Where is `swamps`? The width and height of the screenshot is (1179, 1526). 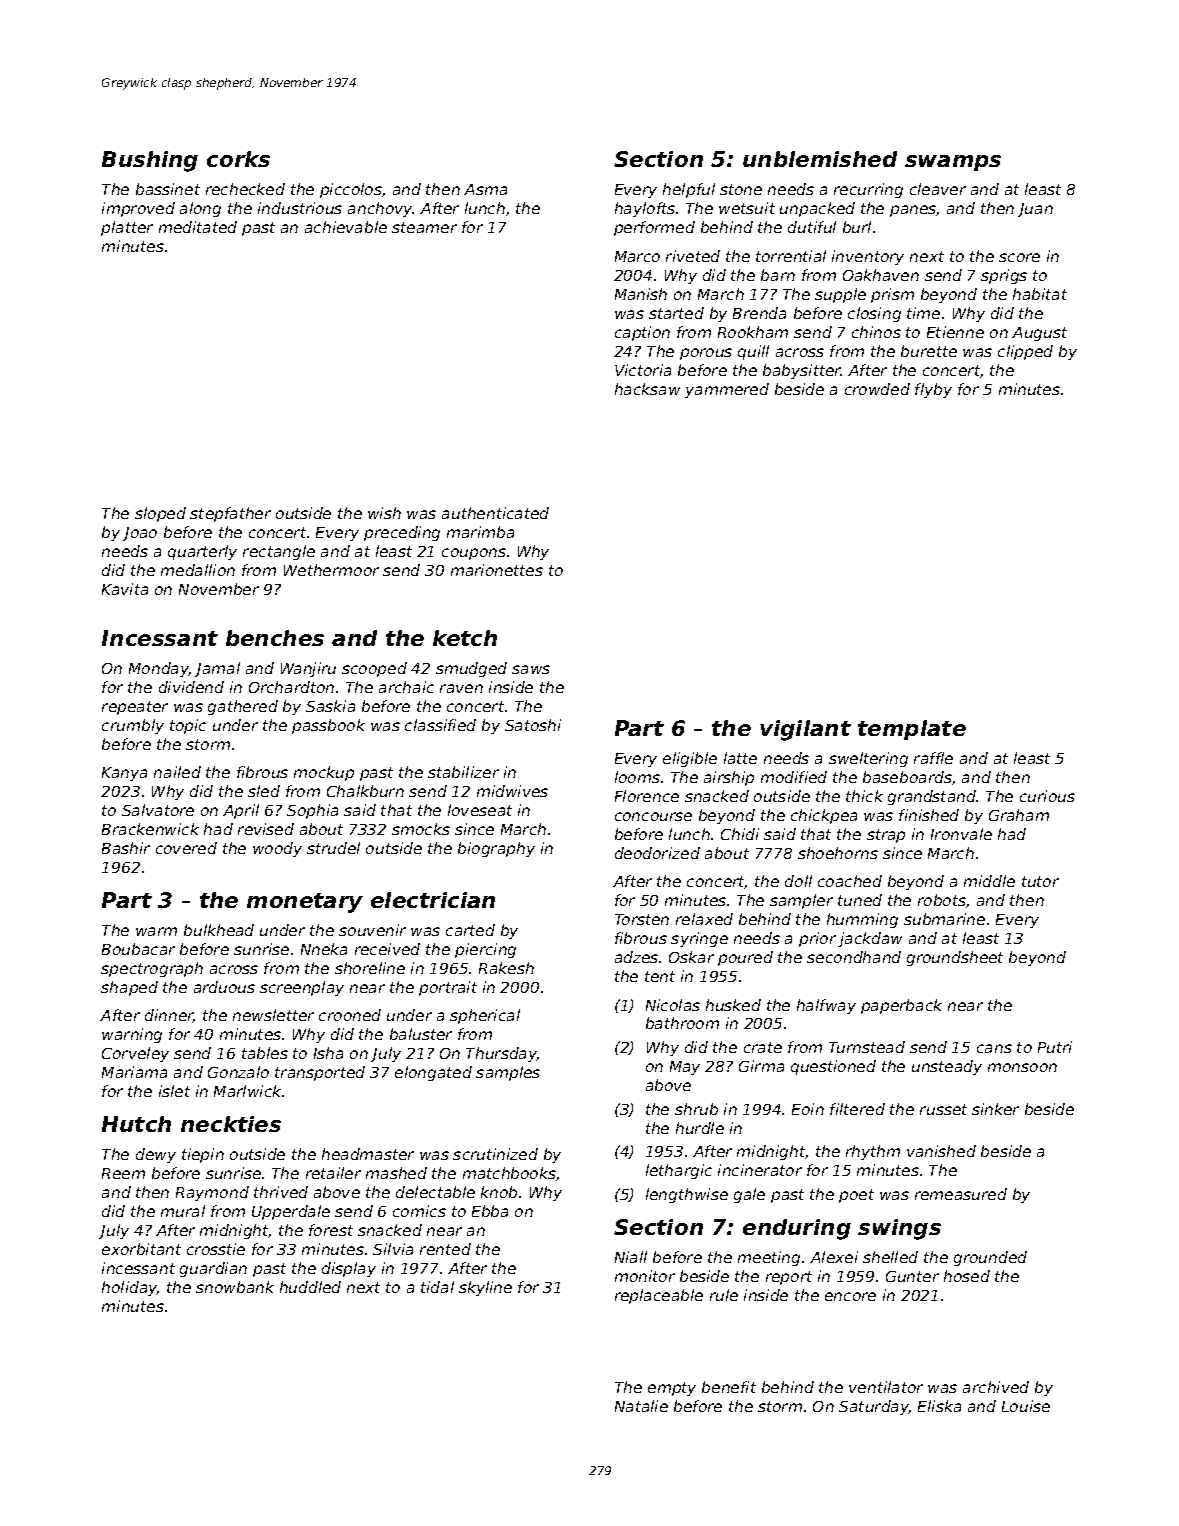
swamps is located at coordinates (953, 163).
